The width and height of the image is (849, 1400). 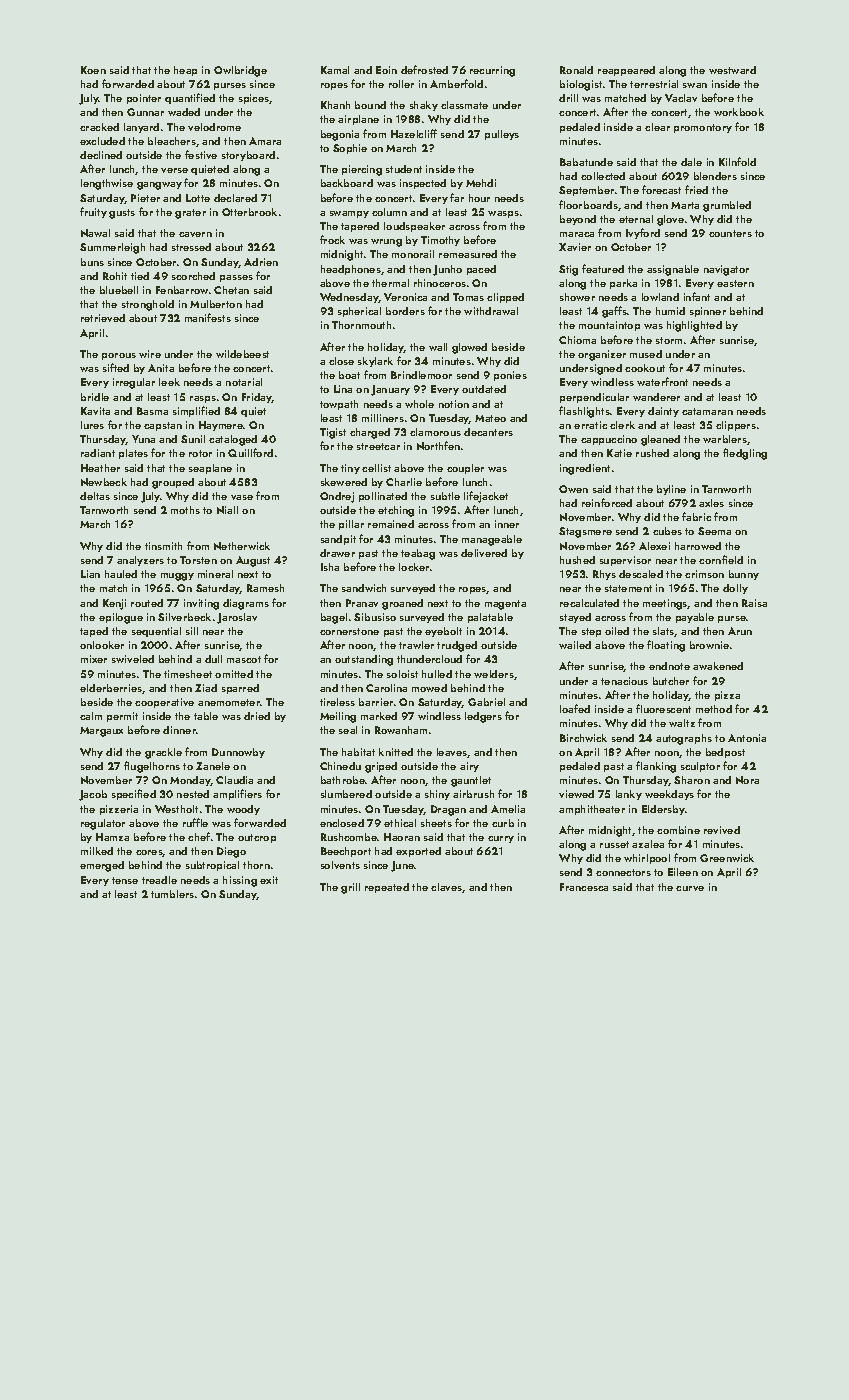 I want to click on Diego, so click(x=231, y=852).
